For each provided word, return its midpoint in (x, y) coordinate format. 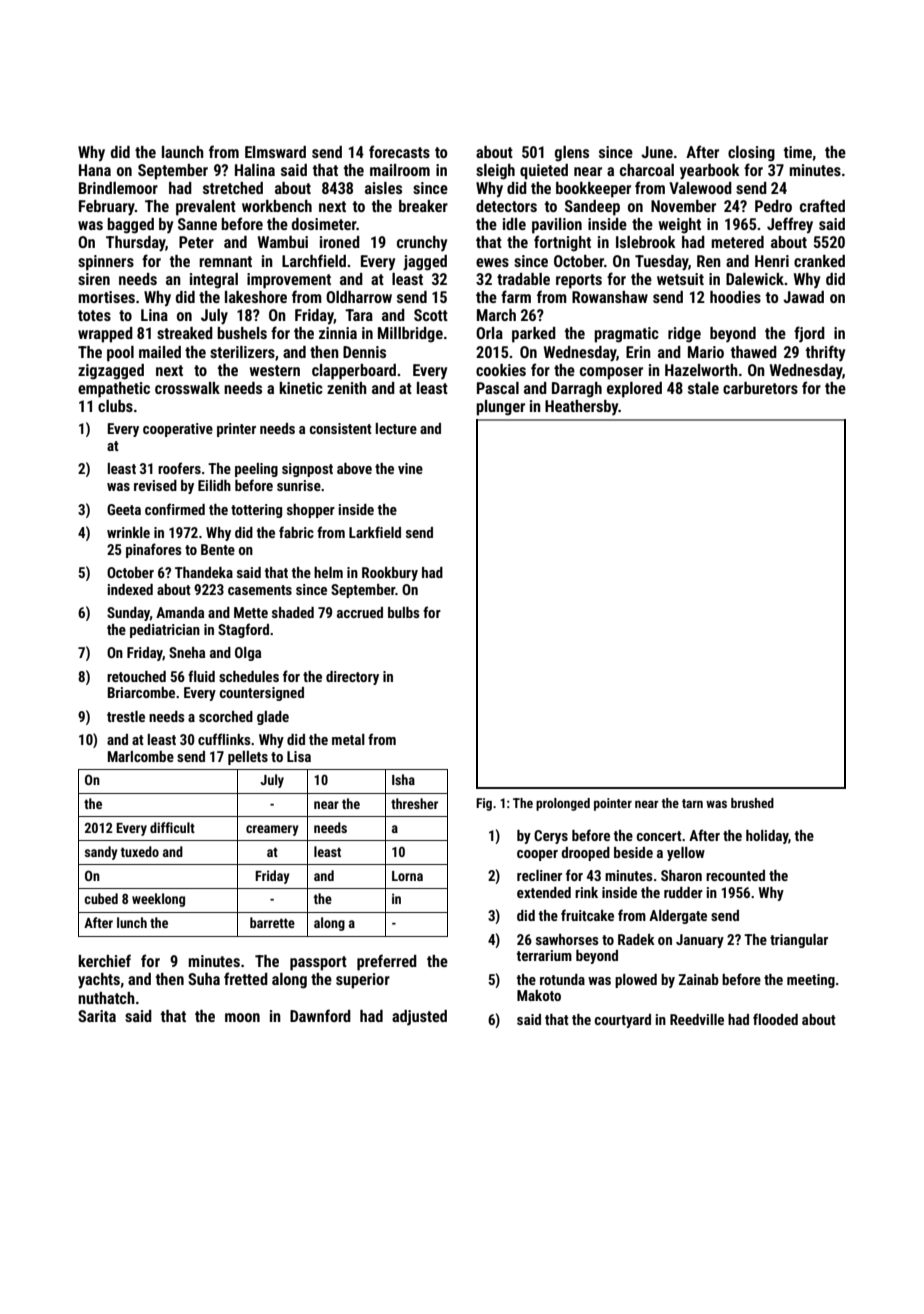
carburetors (760, 388)
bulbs (404, 612)
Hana (95, 170)
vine (410, 468)
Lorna (407, 876)
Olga (248, 654)
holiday (767, 837)
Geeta (124, 509)
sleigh (495, 172)
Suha (204, 979)
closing (751, 154)
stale (703, 388)
